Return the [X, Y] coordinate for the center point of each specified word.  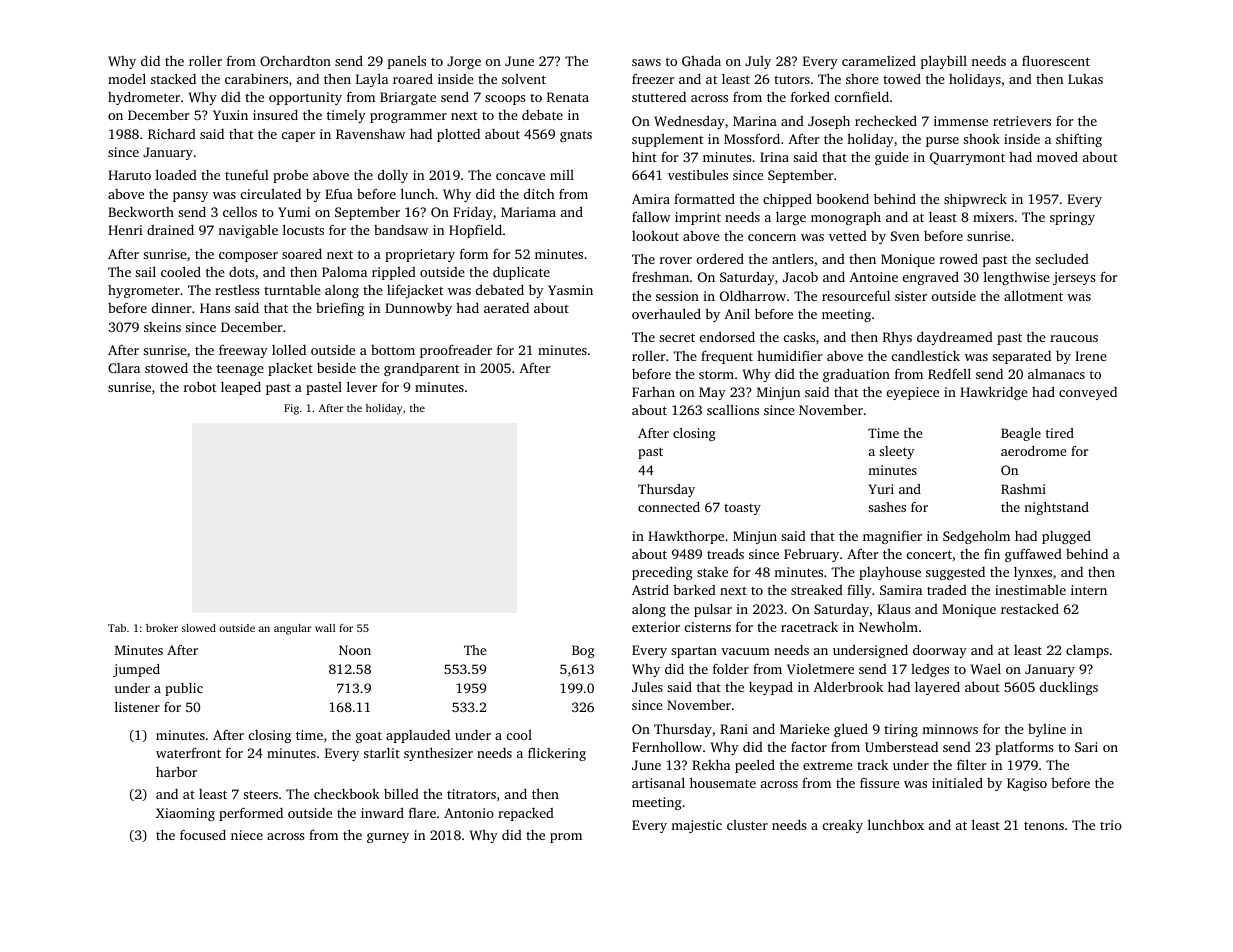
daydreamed [955, 338]
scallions [733, 410]
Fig [291, 409]
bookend [842, 198]
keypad [771, 688]
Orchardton [295, 61]
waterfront [188, 752]
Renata [568, 97]
